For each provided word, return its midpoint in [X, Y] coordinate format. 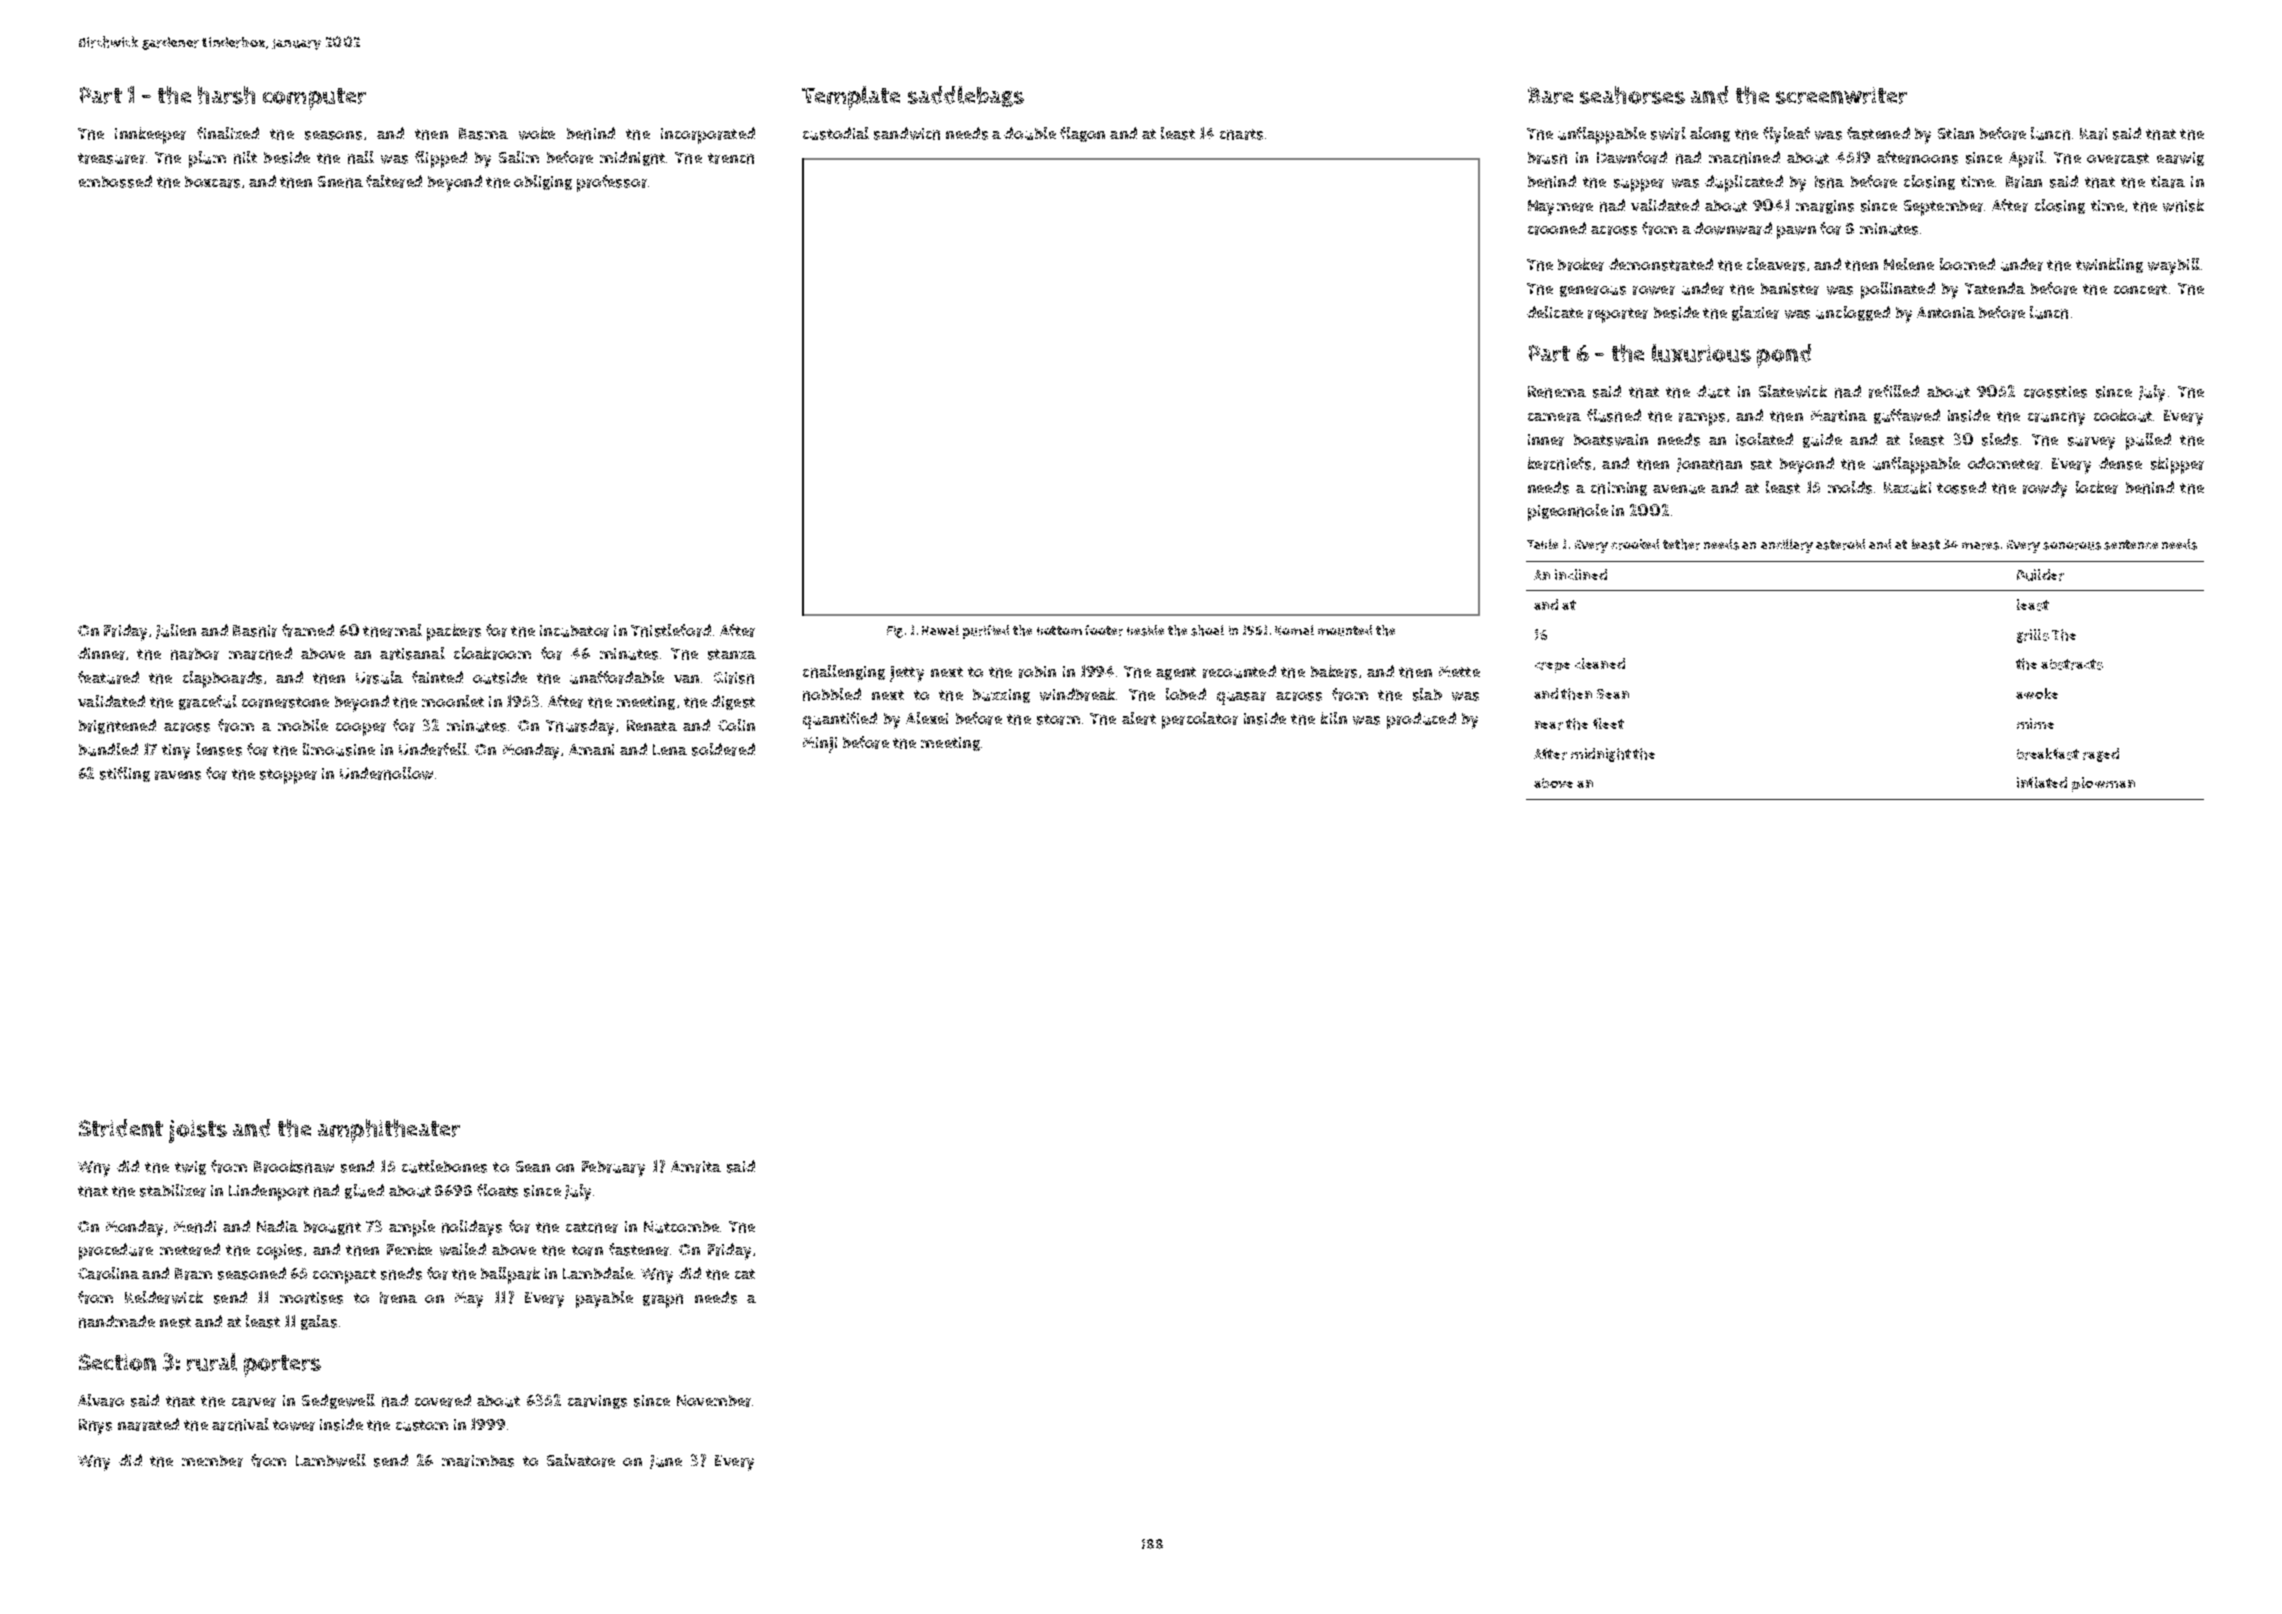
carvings [597, 1402]
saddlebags [966, 96]
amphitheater [389, 1131]
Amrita [696, 1167]
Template [851, 98]
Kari [2093, 134]
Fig [895, 632]
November [714, 1401]
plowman [2103, 784]
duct [1713, 391]
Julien [176, 631]
